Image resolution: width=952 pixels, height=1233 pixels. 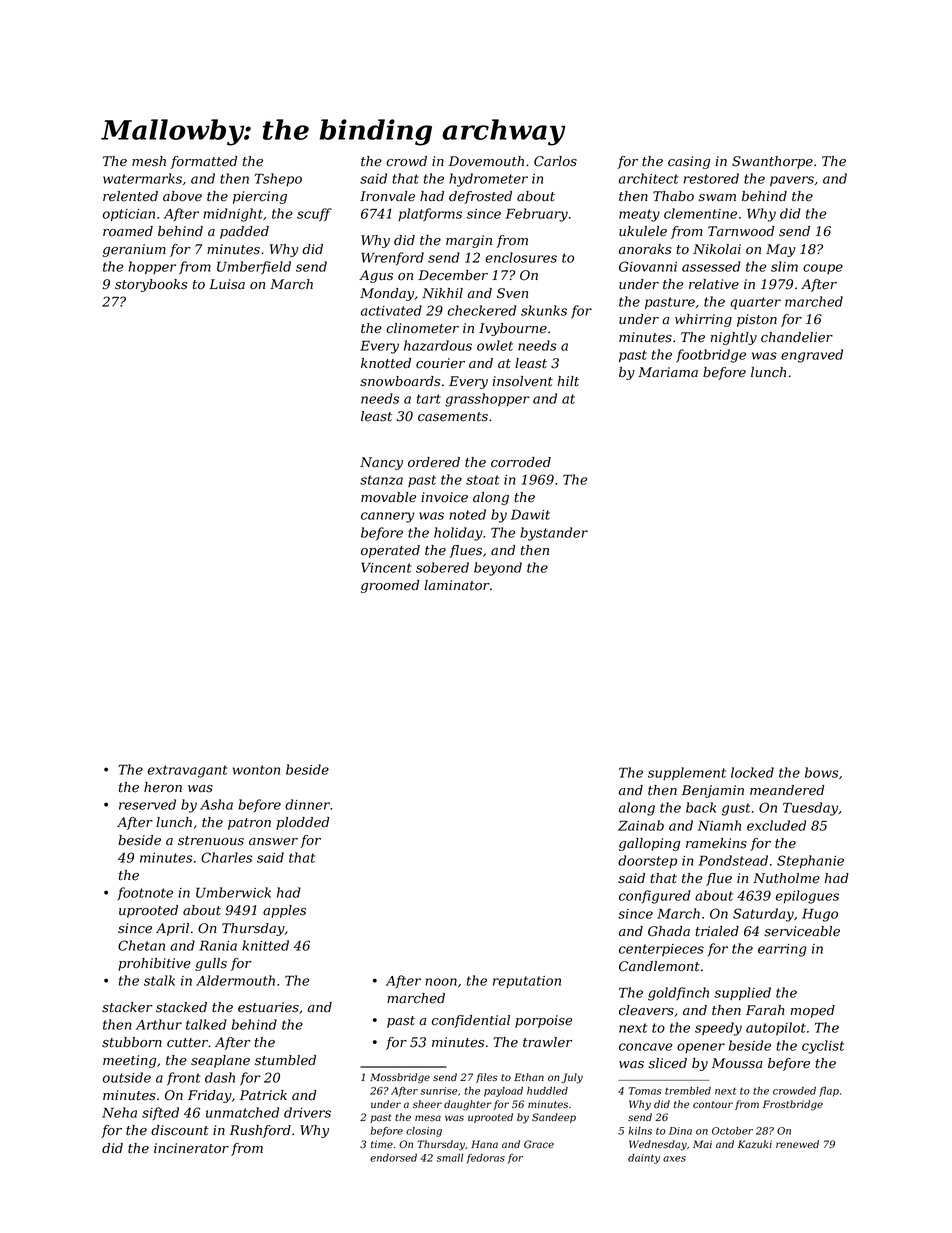 What do you see at coordinates (793, 1105) in the screenshot?
I see `Frostbridge` at bounding box center [793, 1105].
